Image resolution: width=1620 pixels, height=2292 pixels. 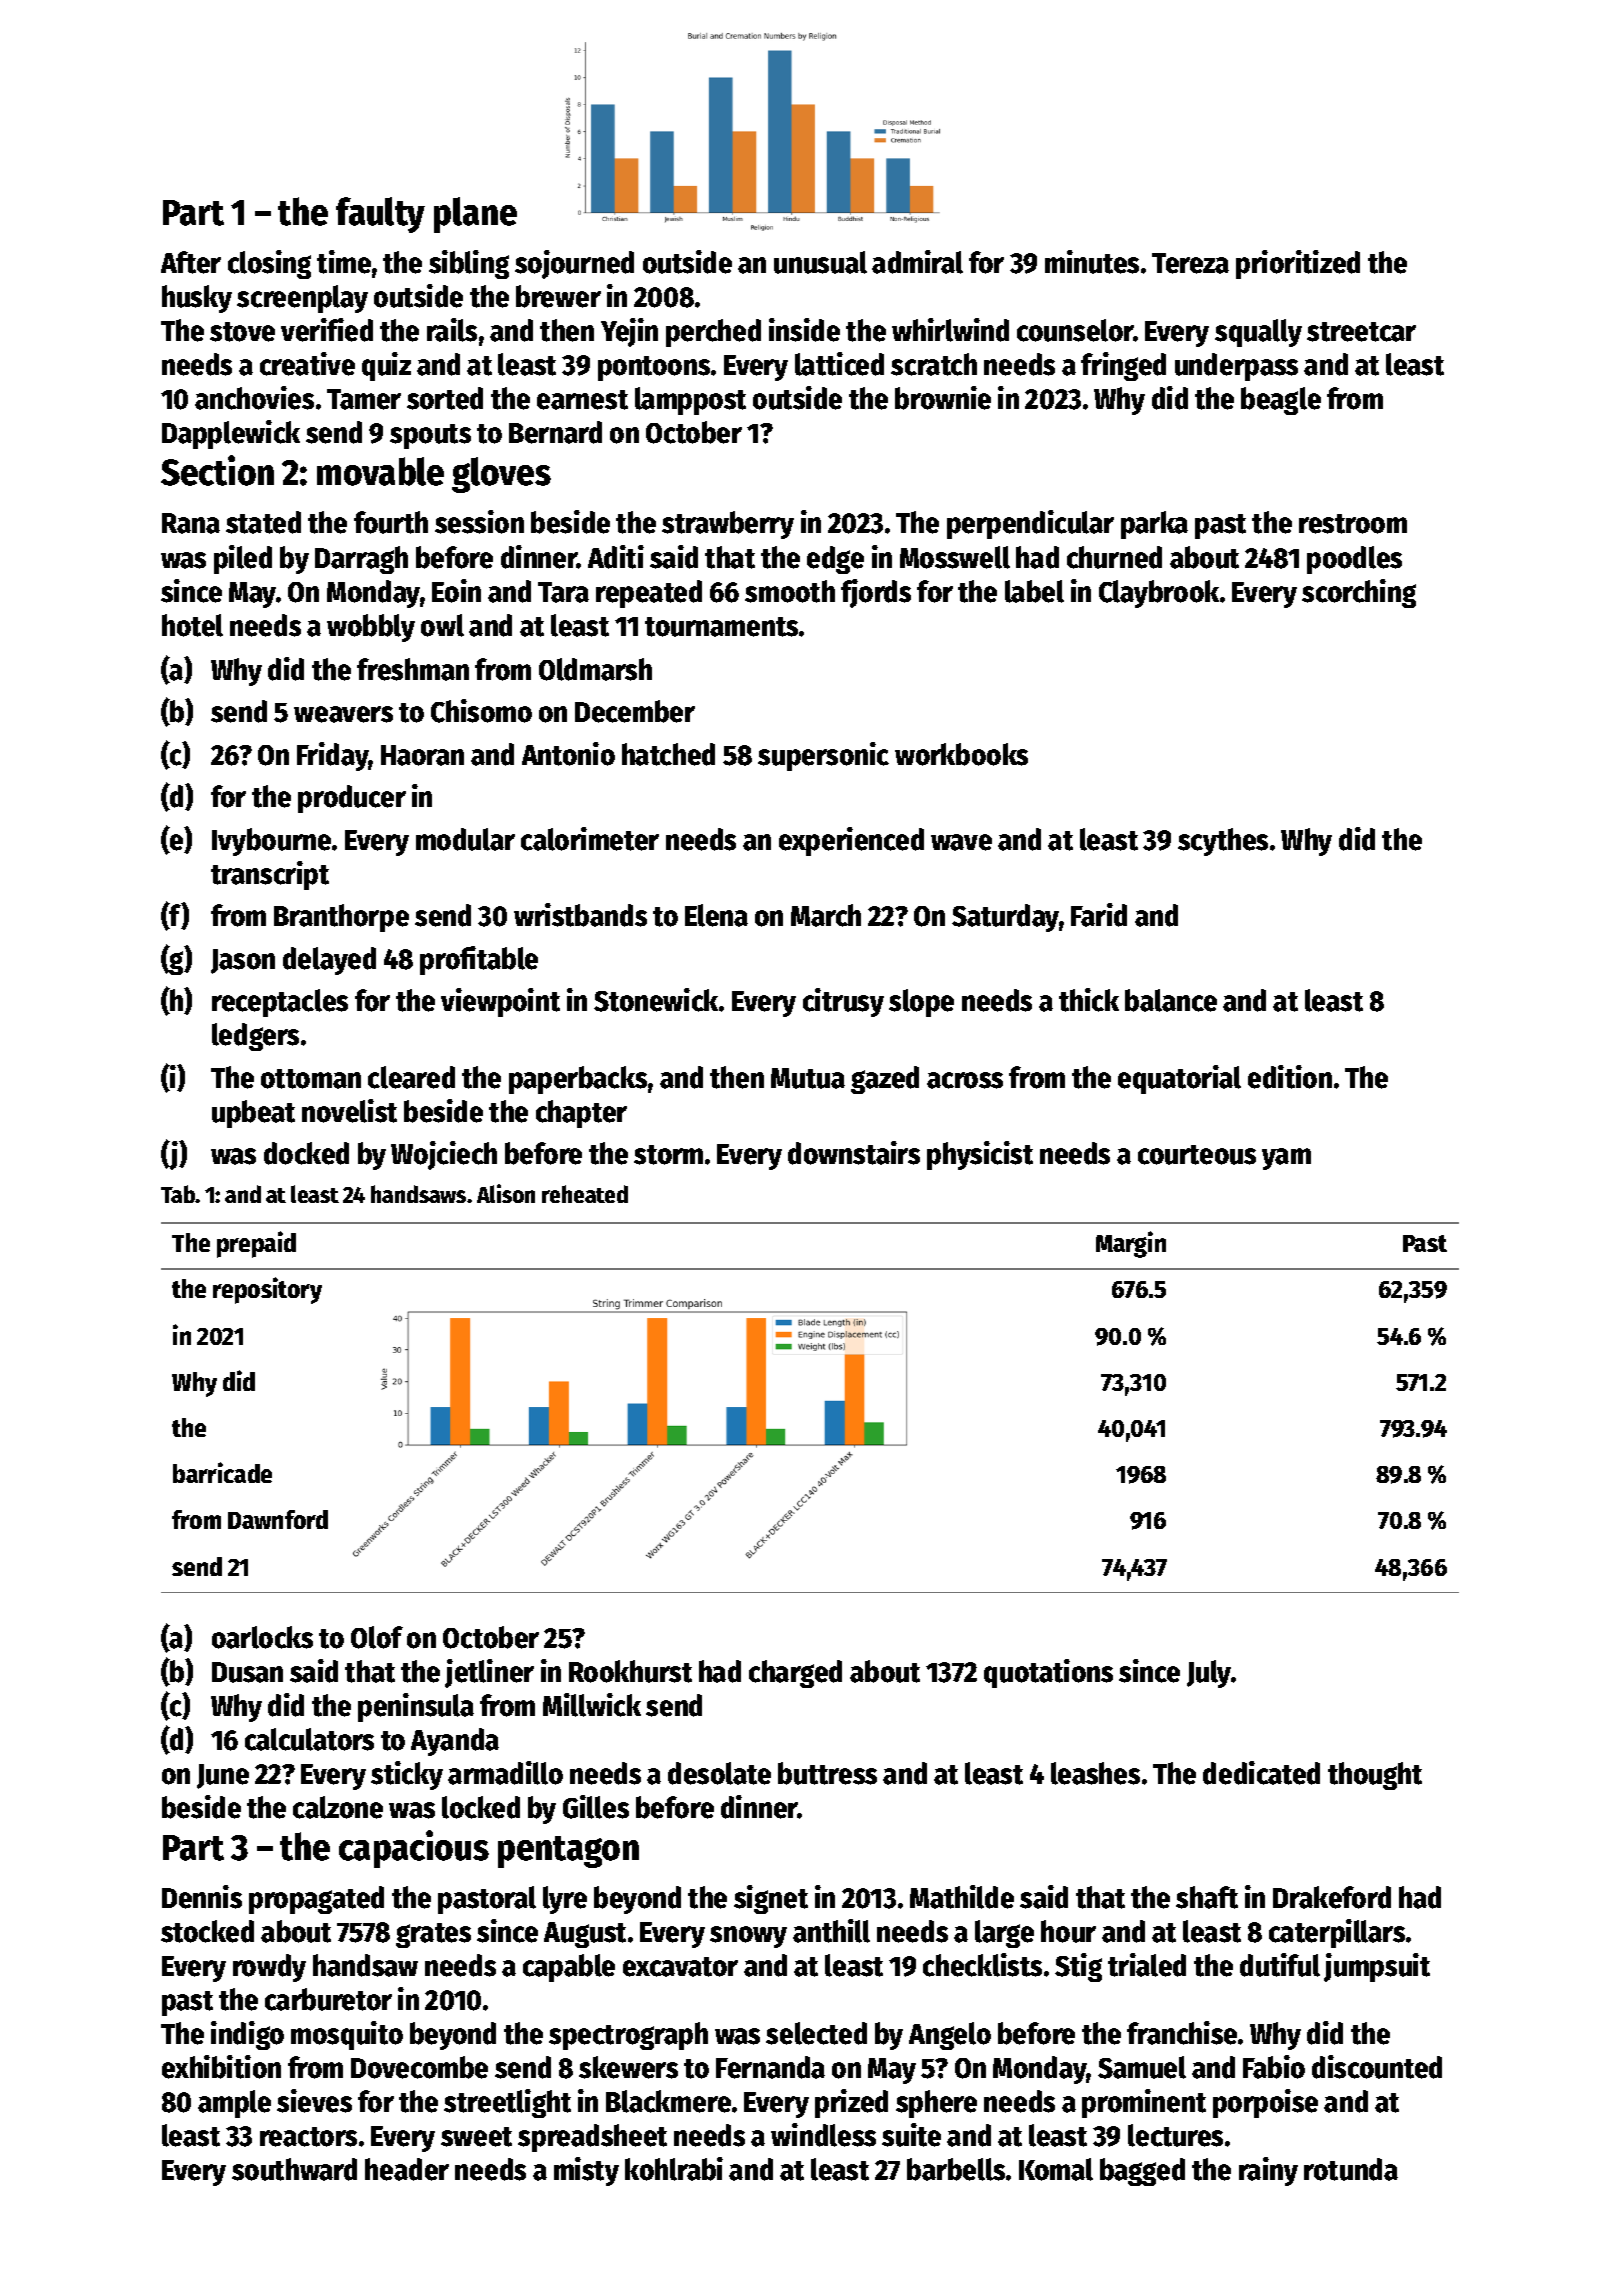 I want to click on charged, so click(x=795, y=1674).
